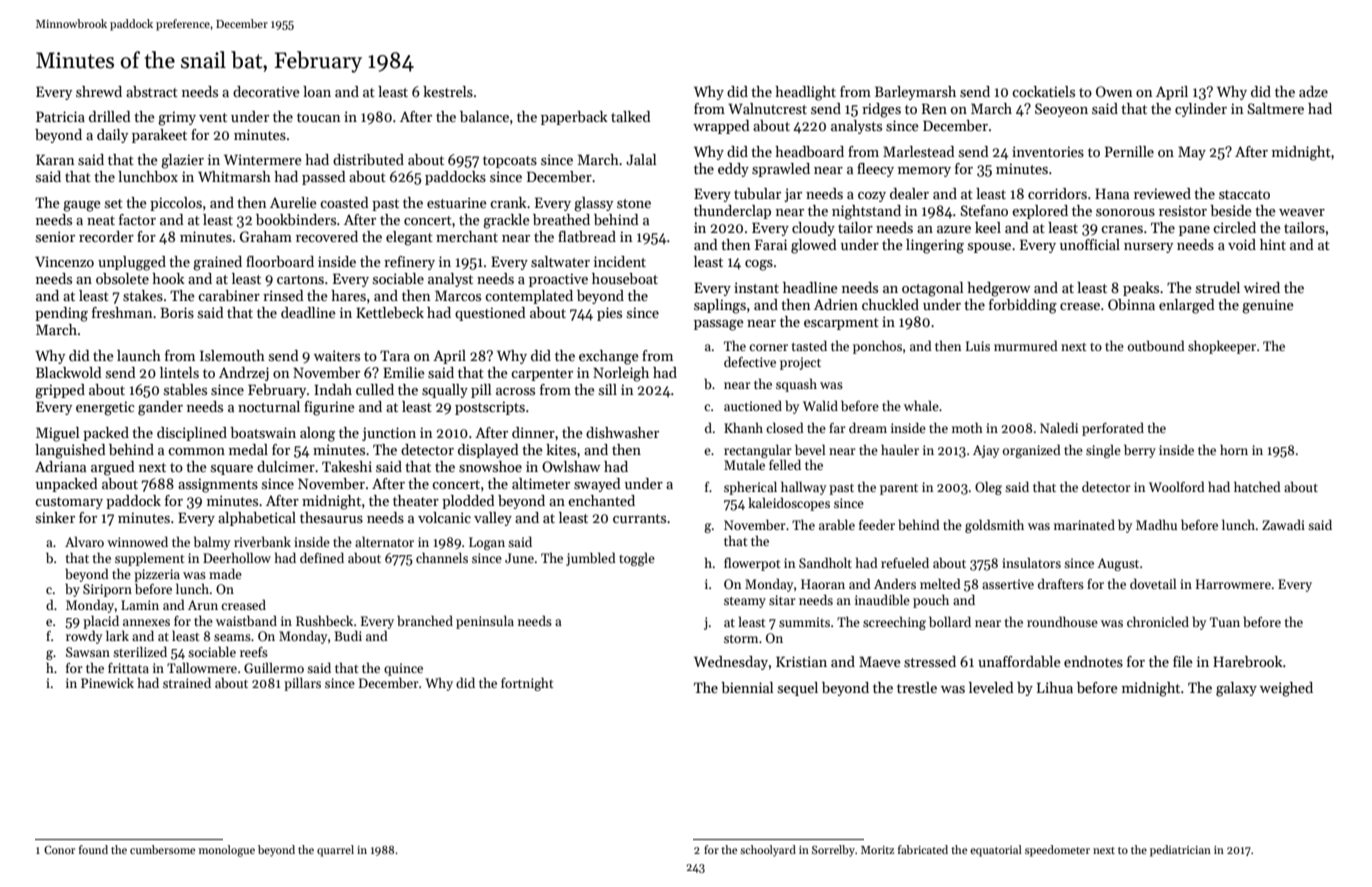  What do you see at coordinates (804, 622) in the screenshot?
I see `summits` at bounding box center [804, 622].
